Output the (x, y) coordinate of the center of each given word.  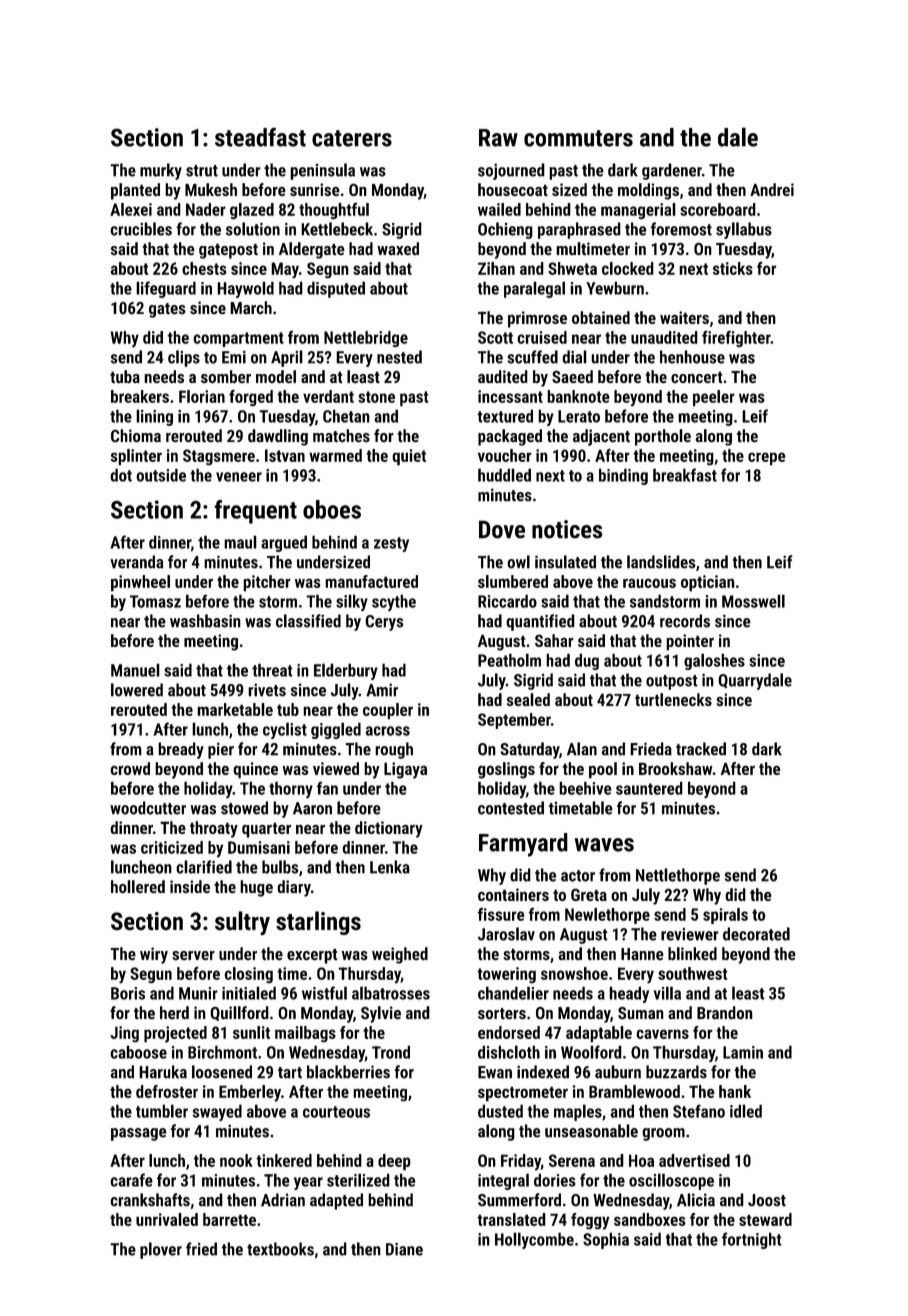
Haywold (245, 289)
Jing (124, 1034)
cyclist (285, 730)
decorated (756, 934)
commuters (578, 138)
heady (629, 994)
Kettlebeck (337, 229)
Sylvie (381, 1014)
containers (513, 894)
